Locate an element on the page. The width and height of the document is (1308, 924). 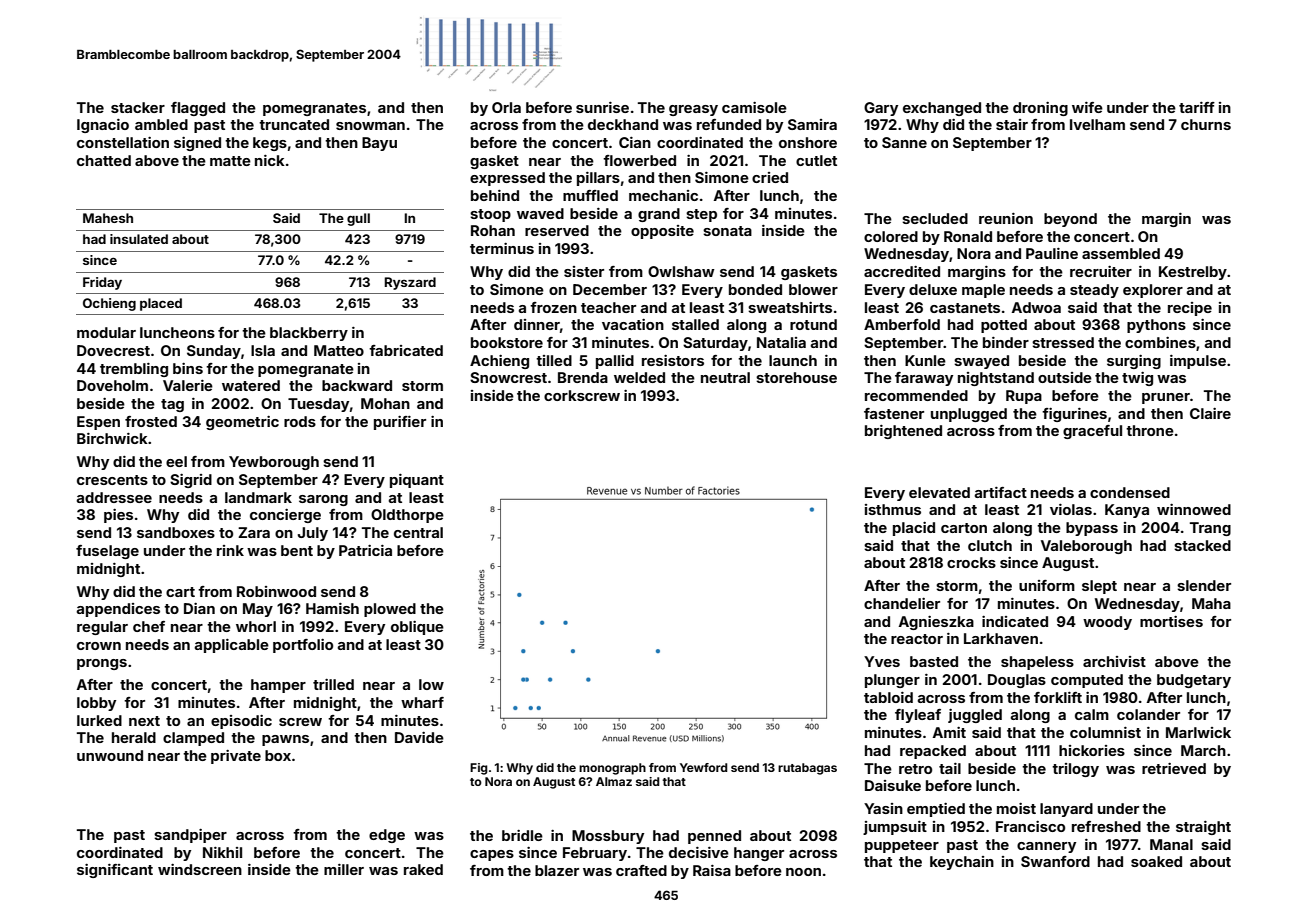
Snowcrest is located at coordinates (508, 377).
